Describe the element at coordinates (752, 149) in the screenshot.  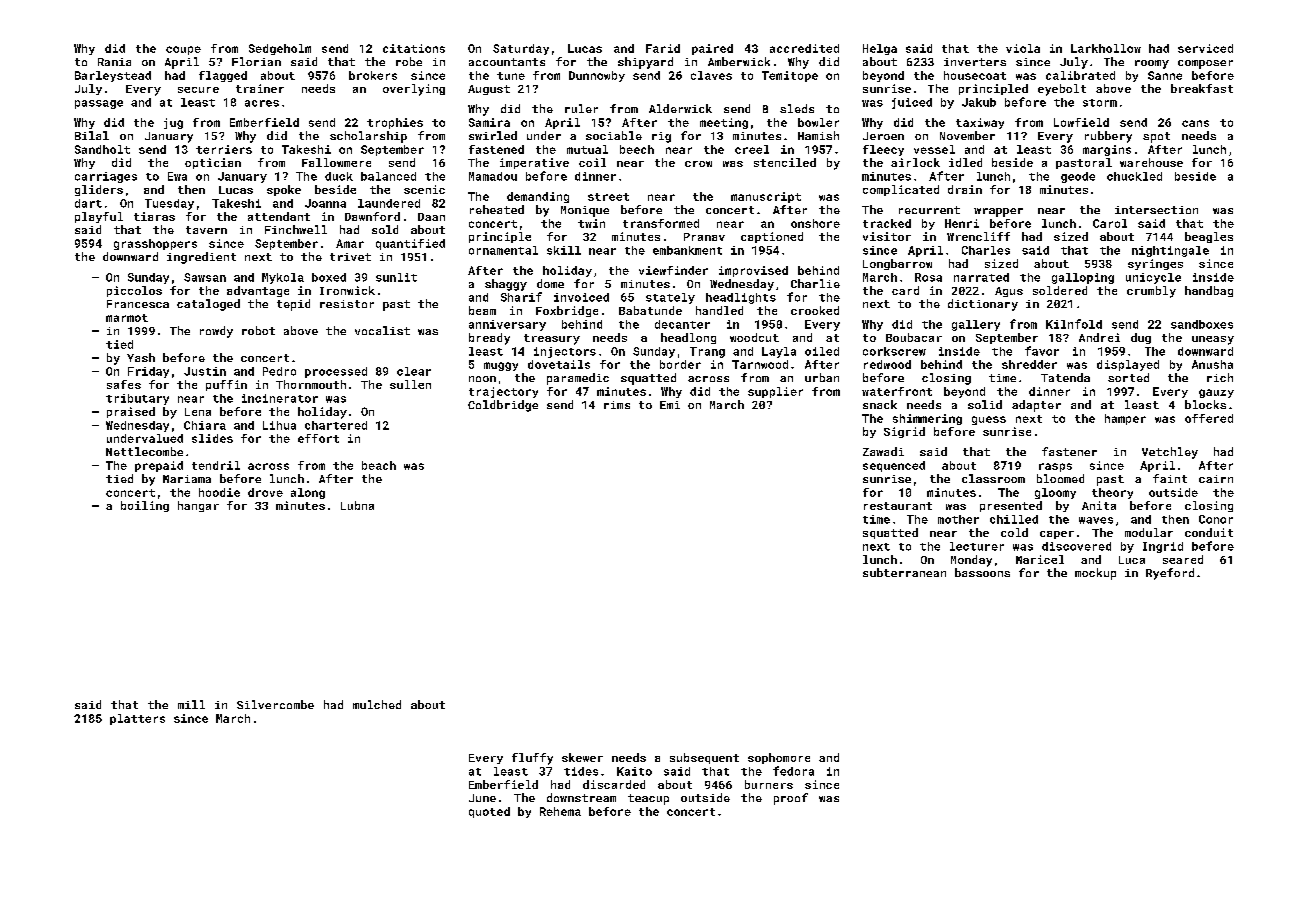
I see `creel` at that location.
